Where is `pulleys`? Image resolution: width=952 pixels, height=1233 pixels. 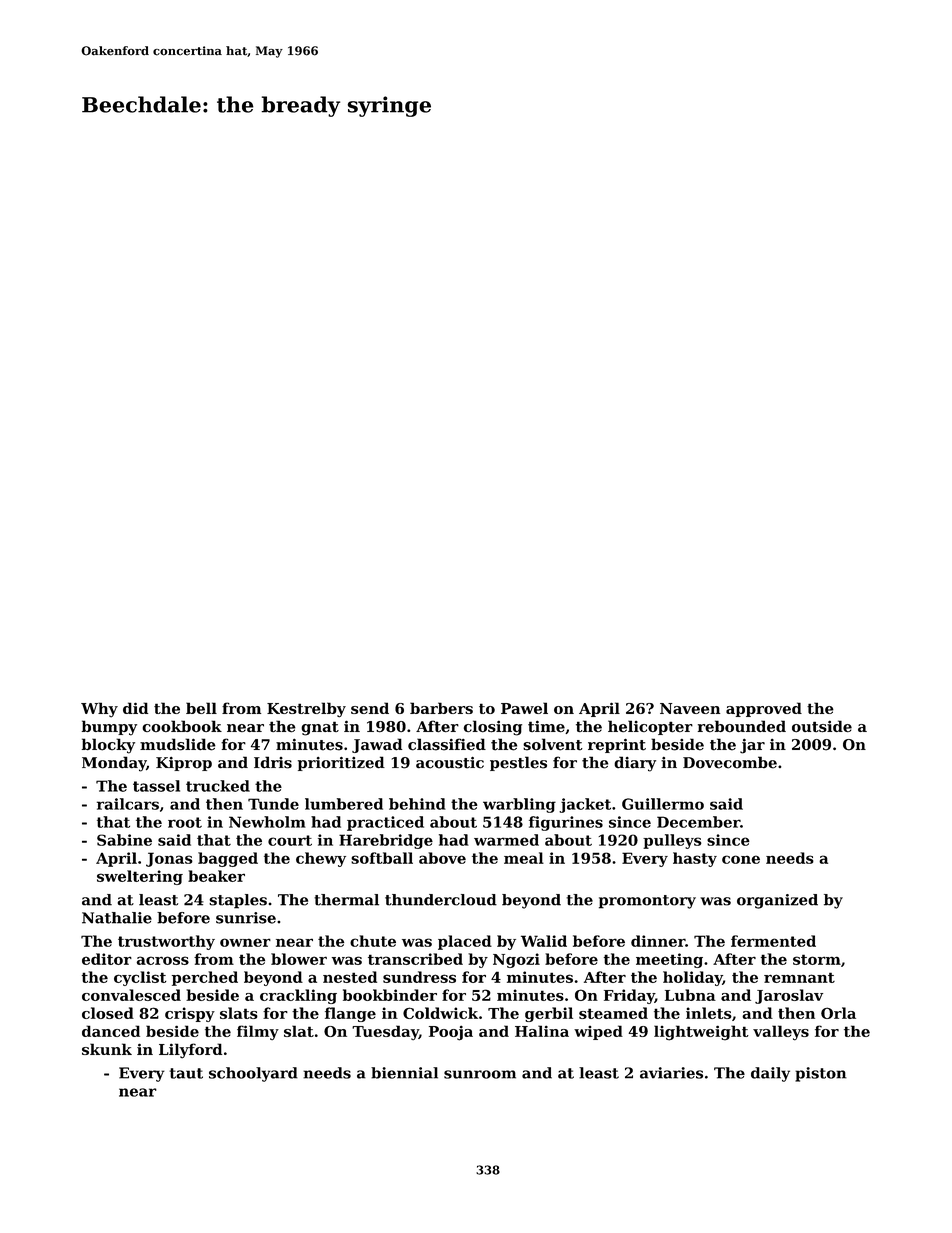 pulleys is located at coordinates (672, 841).
